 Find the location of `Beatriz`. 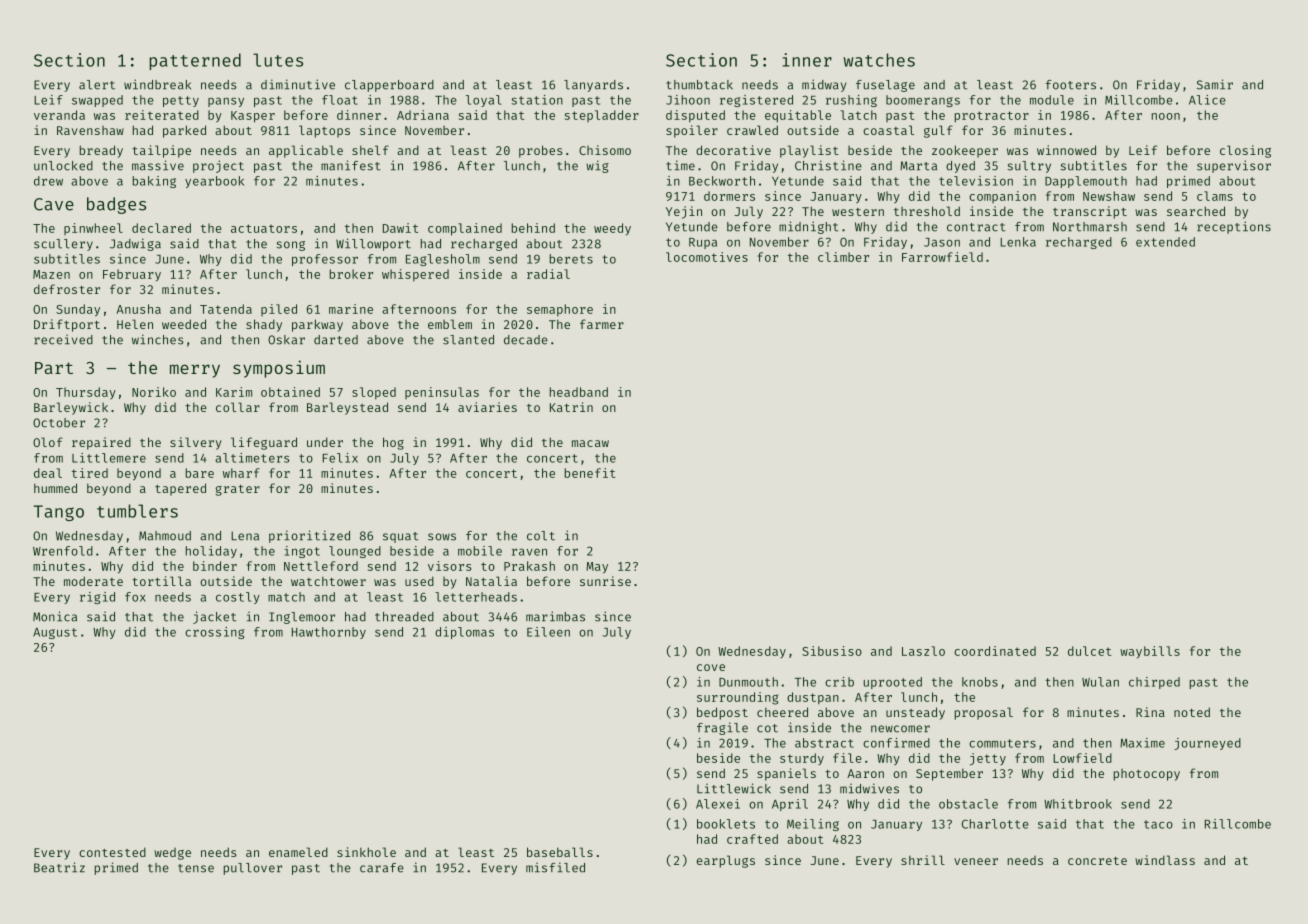

Beatriz is located at coordinates (59, 867).
